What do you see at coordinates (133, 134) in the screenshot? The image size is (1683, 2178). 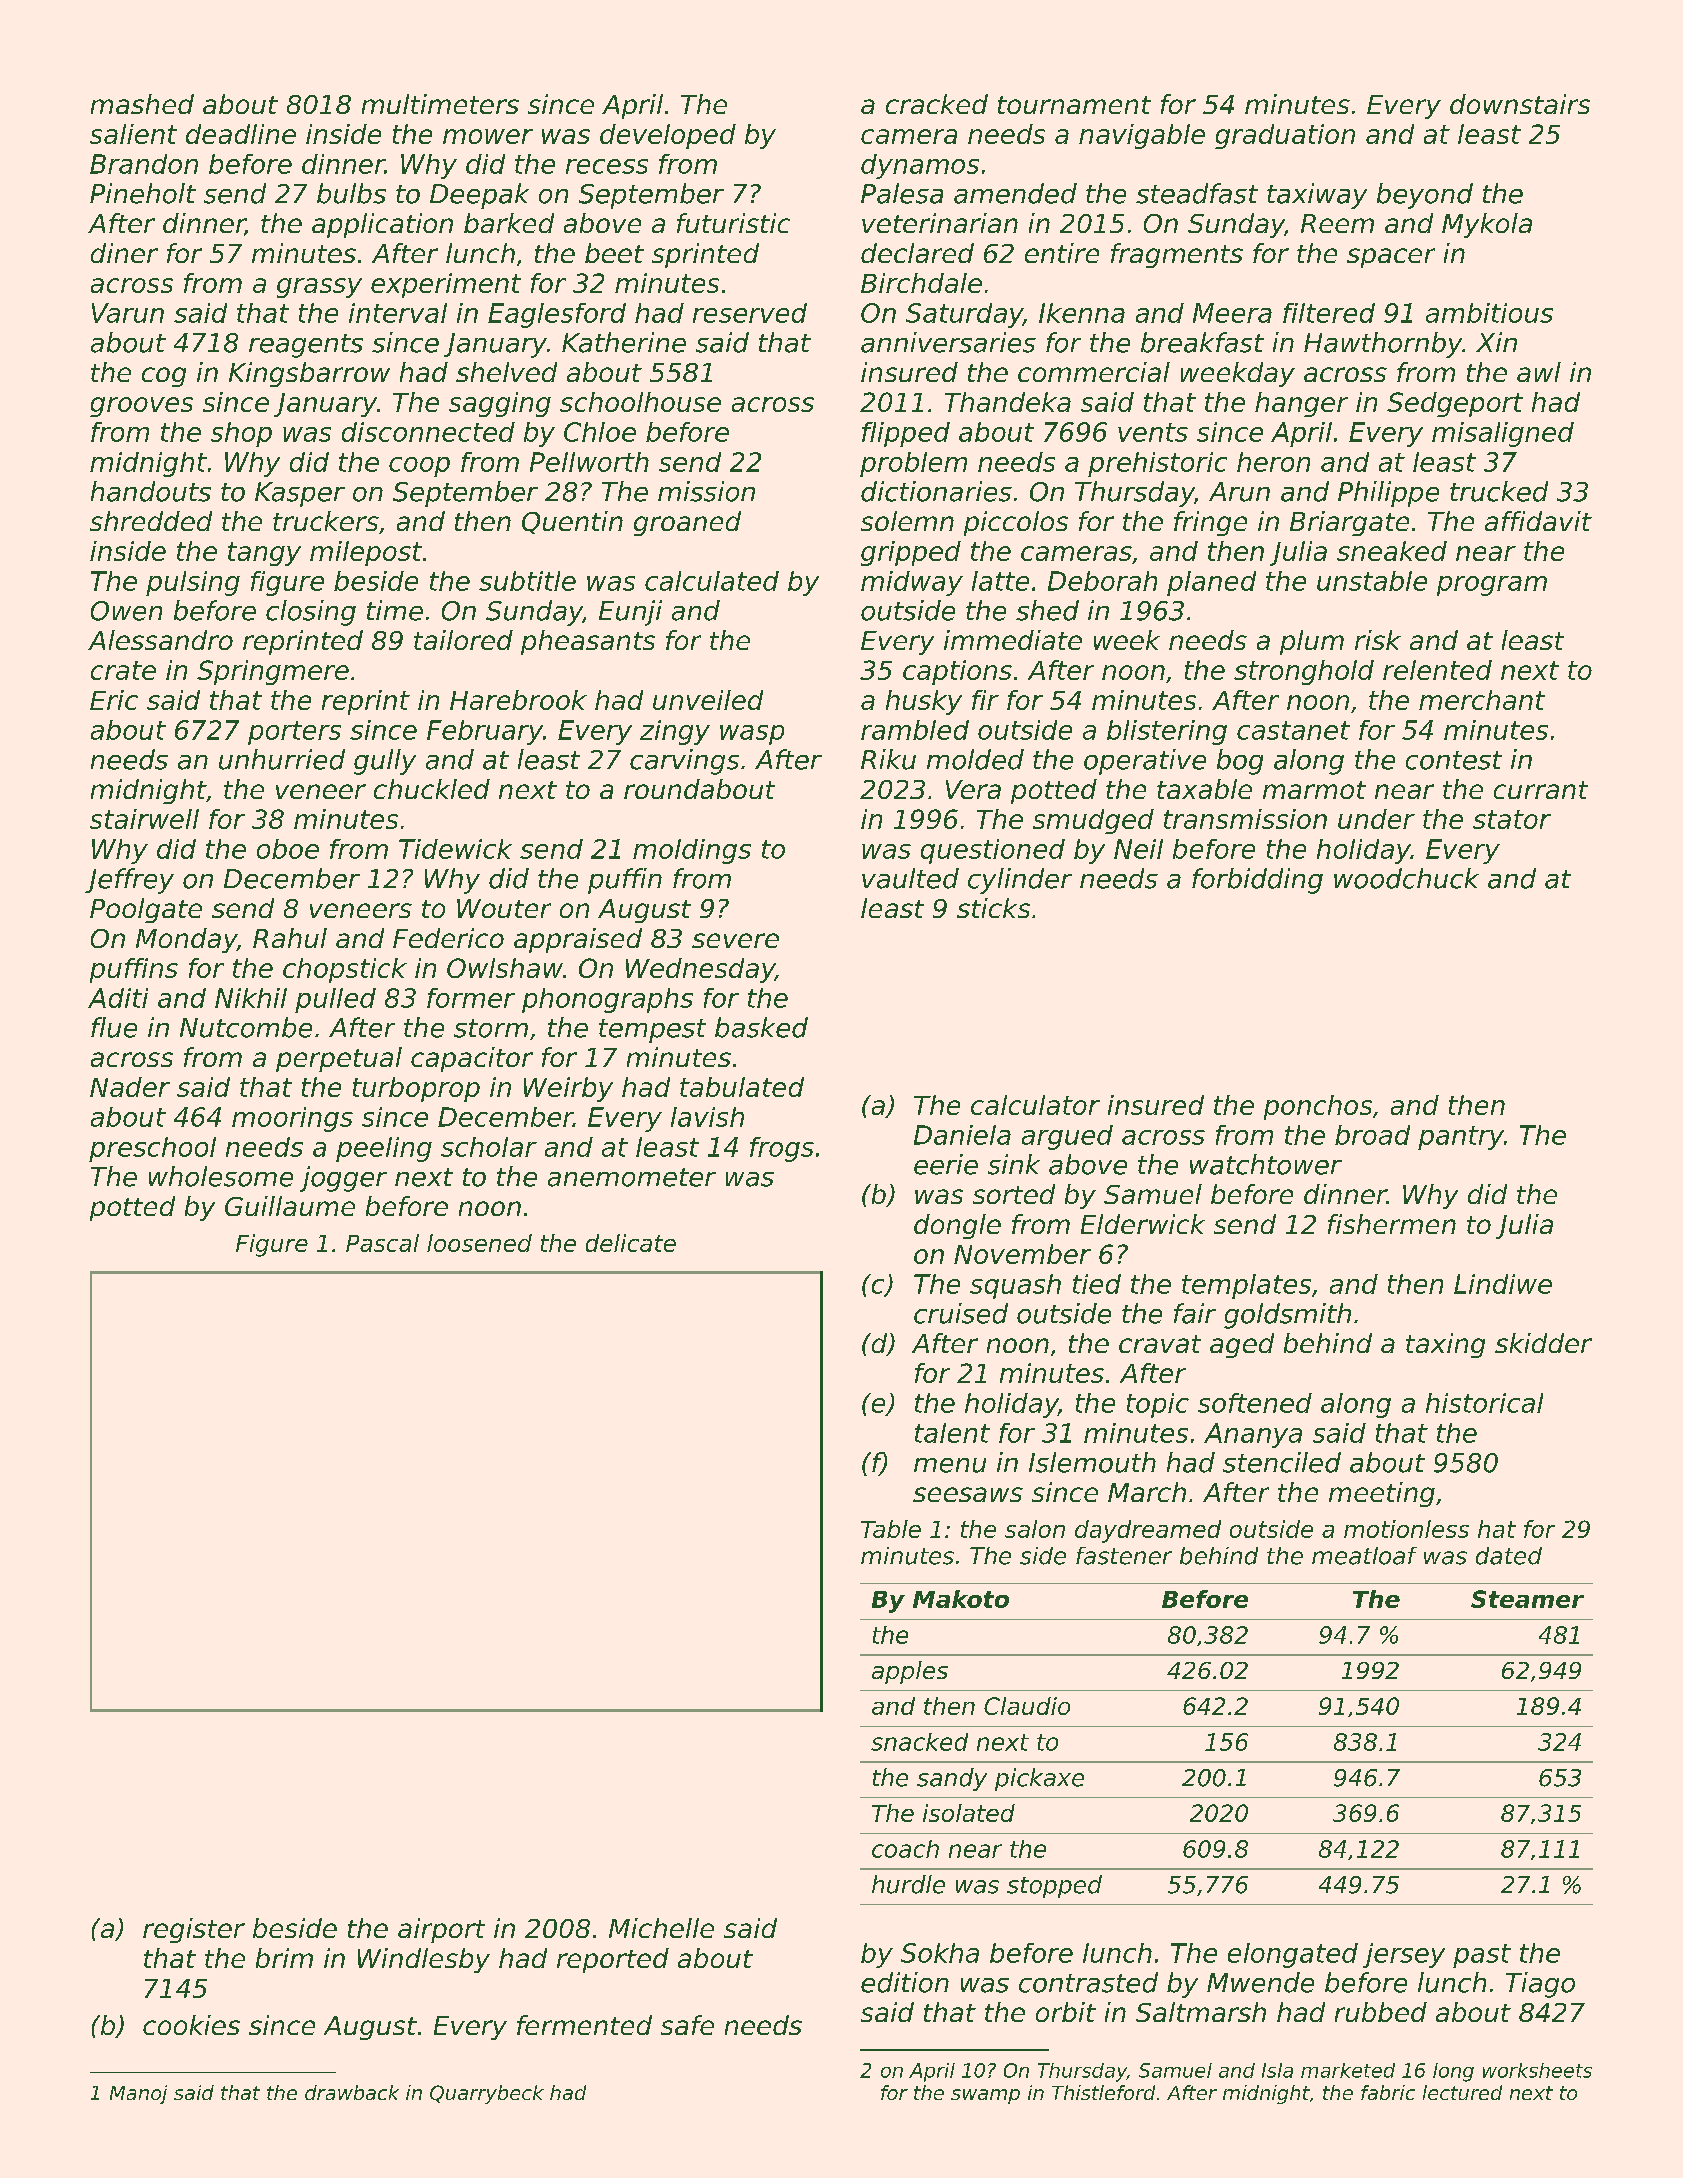 I see `salient` at bounding box center [133, 134].
